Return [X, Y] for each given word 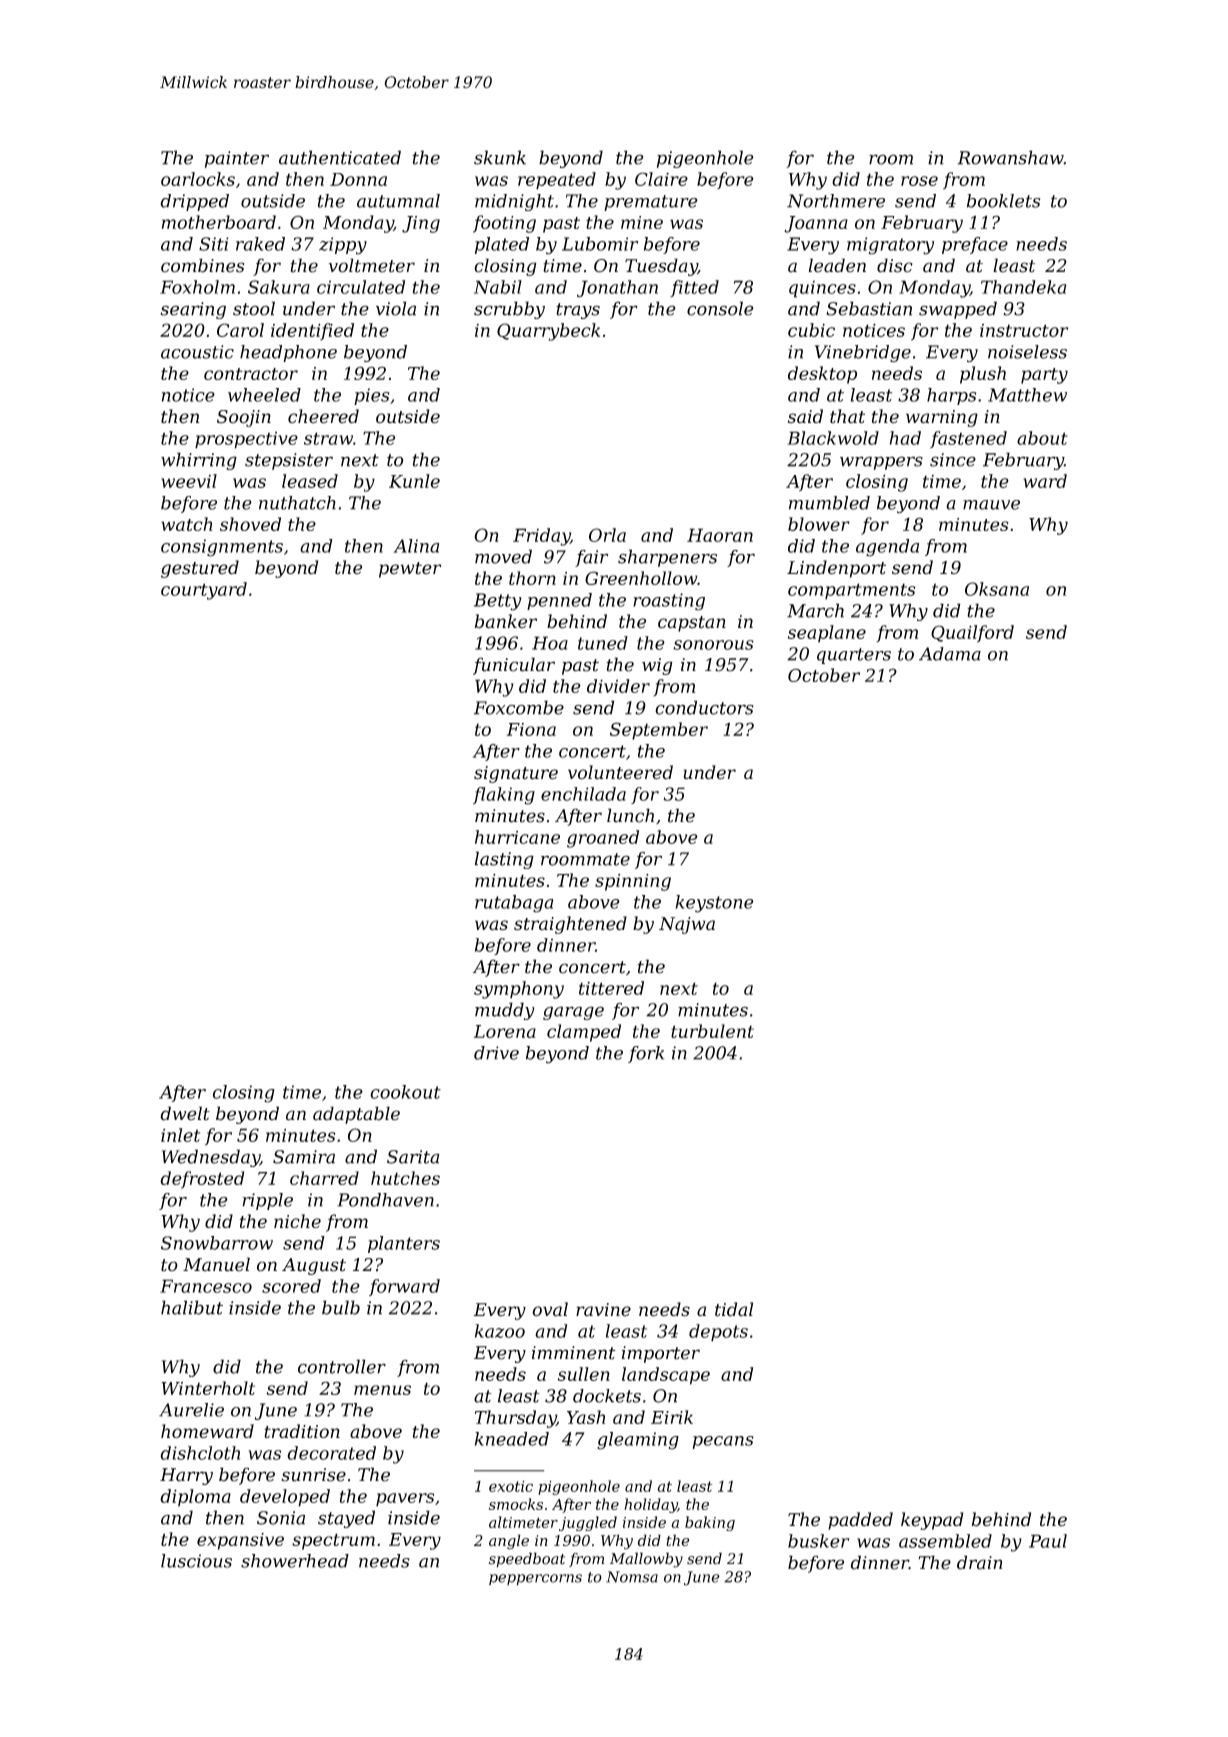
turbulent [712, 1031]
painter [237, 159]
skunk [500, 157]
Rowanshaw [1010, 157]
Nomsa [632, 1577]
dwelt [185, 1113]
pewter [410, 570]
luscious [196, 1561]
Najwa [687, 925]
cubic [811, 330]
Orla [607, 535]
